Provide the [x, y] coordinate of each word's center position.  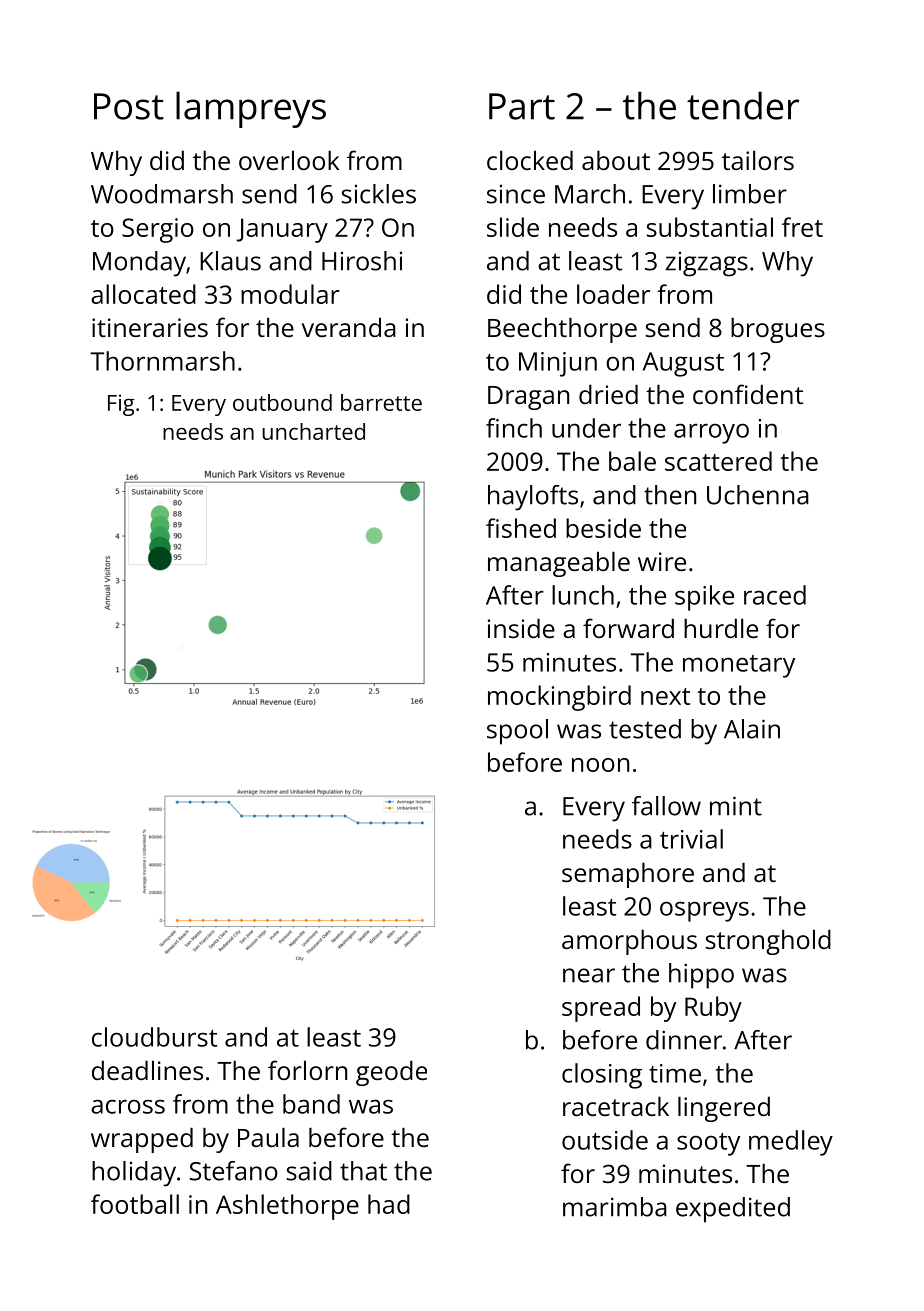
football [135, 1204]
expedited [733, 1210]
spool [517, 732]
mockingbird [559, 698]
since [516, 194]
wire [662, 561]
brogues [778, 330]
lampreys [251, 109]
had [389, 1204]
